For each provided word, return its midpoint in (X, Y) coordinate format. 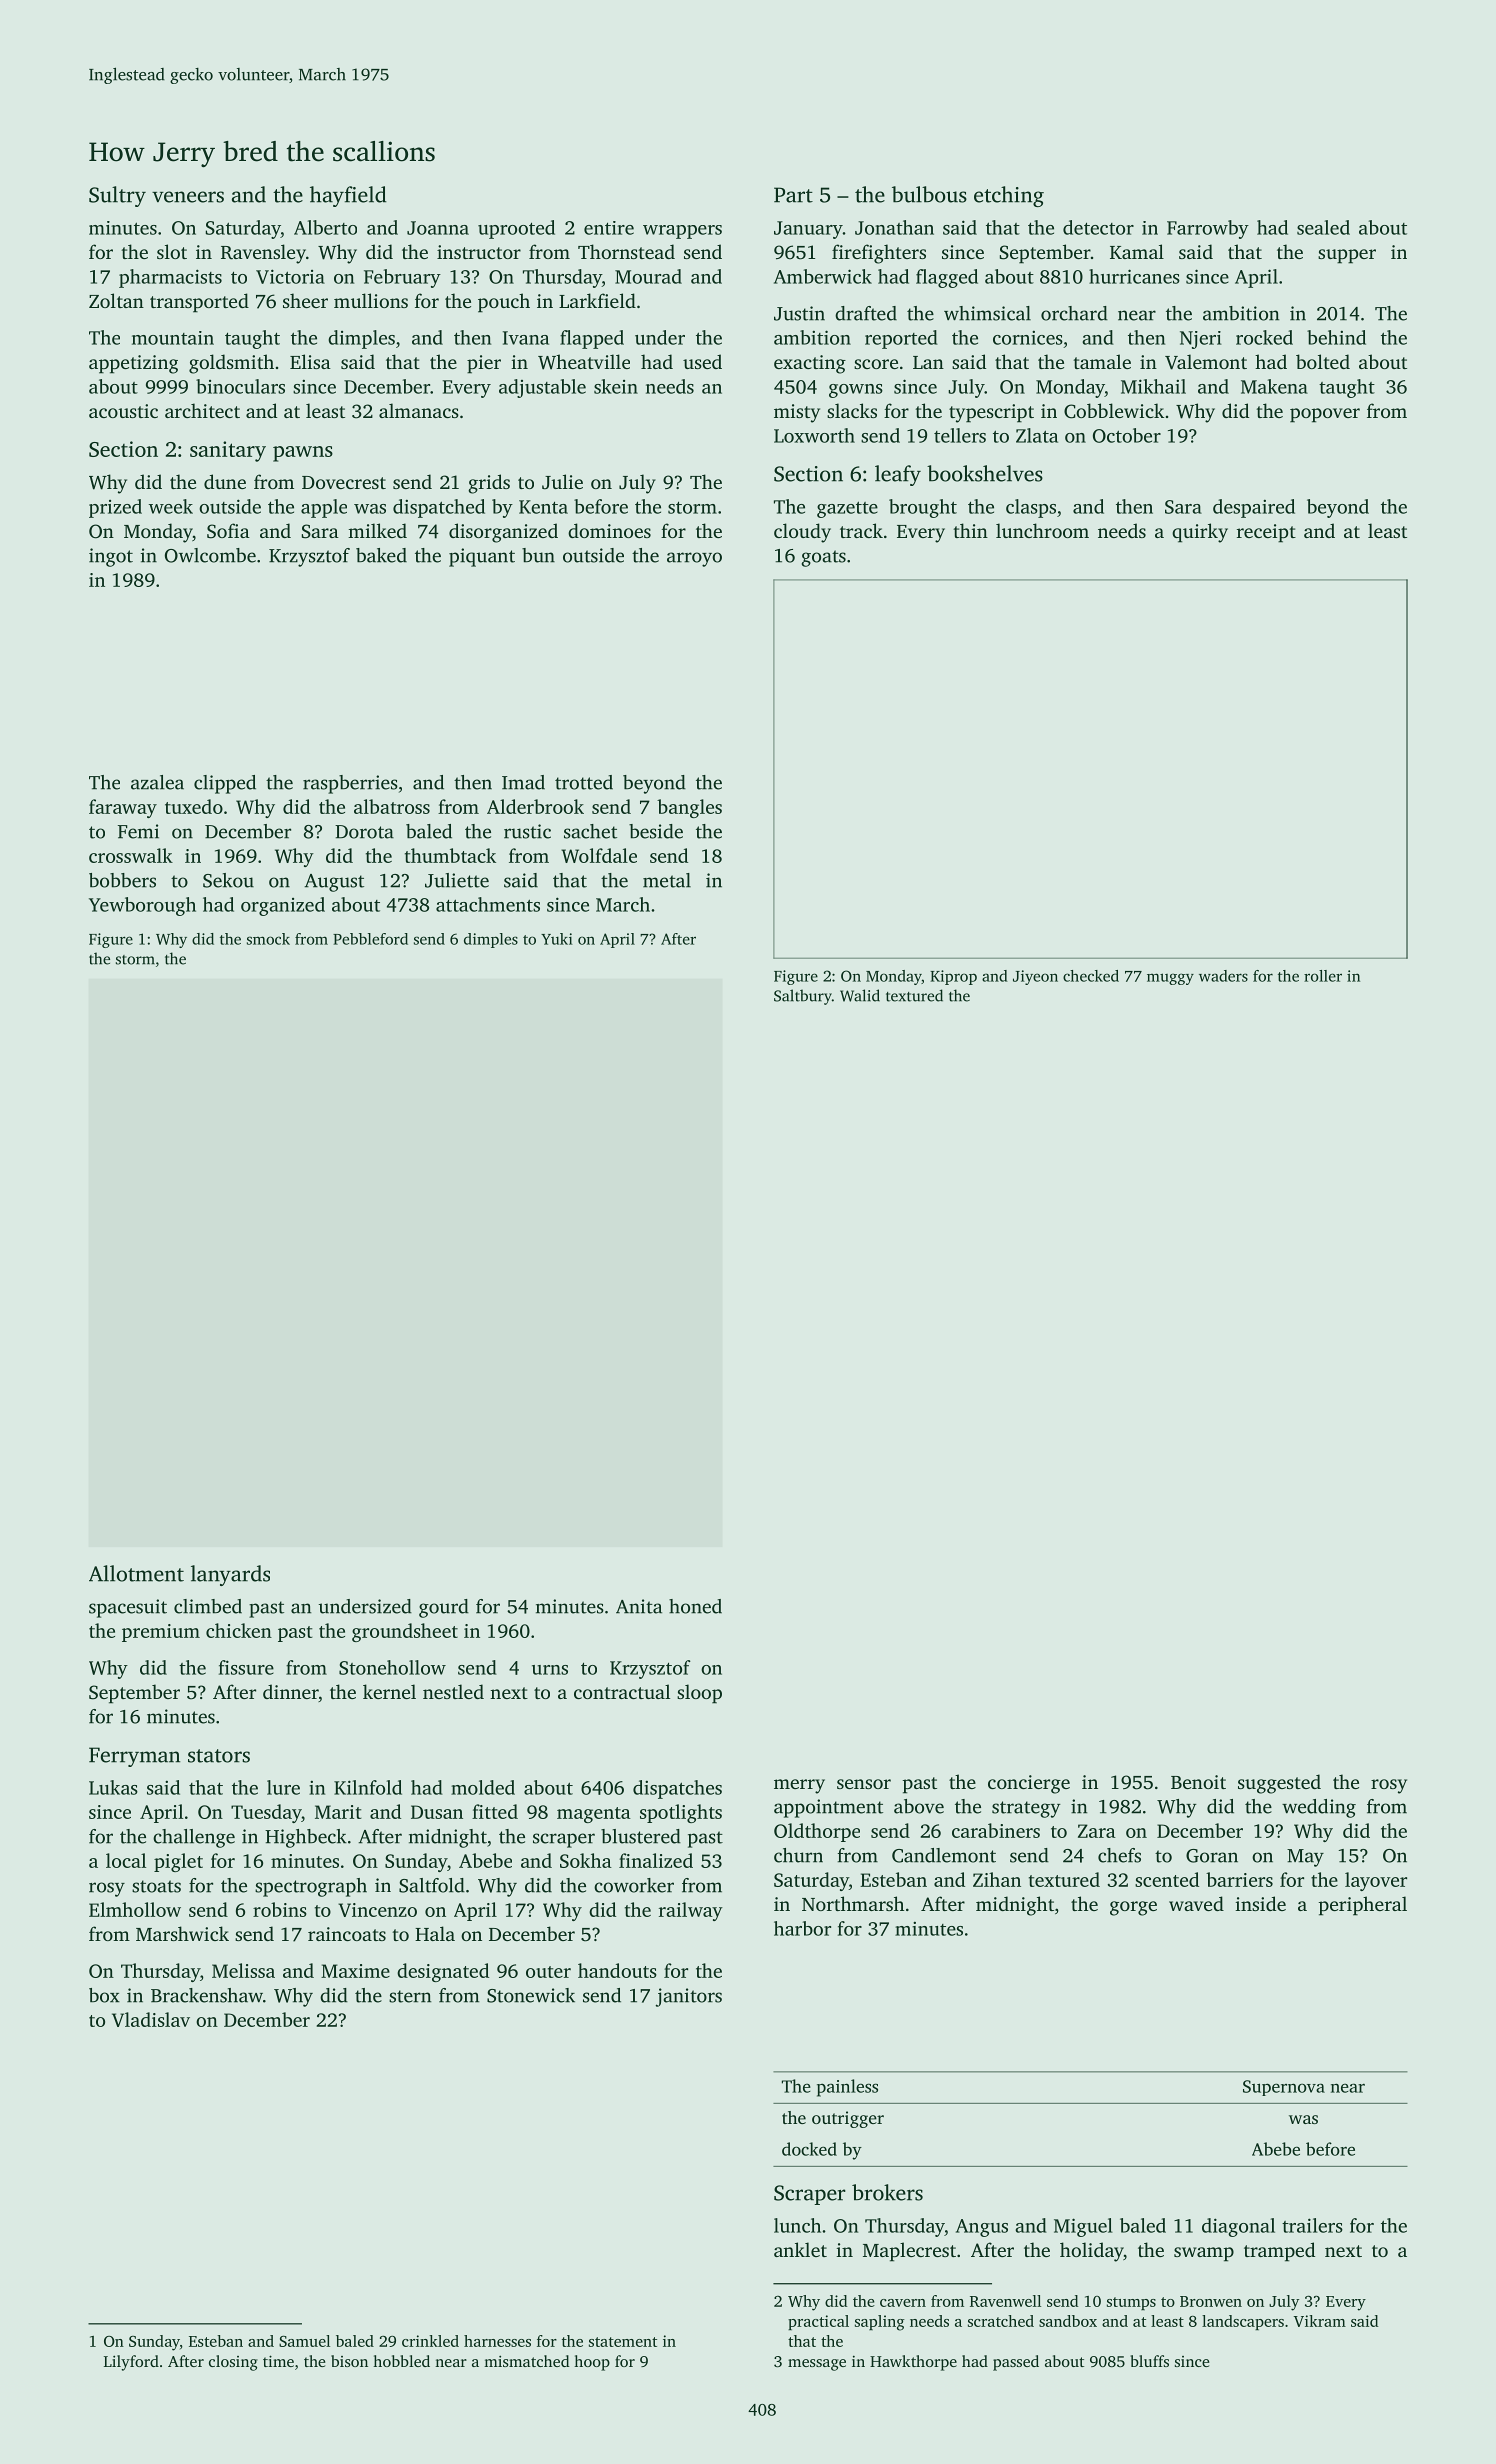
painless (847, 2088)
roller (1323, 976)
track (861, 530)
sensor (864, 1784)
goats (823, 558)
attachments (488, 904)
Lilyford (131, 2363)
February (402, 278)
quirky (1200, 533)
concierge (1029, 1784)
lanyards (230, 1575)
